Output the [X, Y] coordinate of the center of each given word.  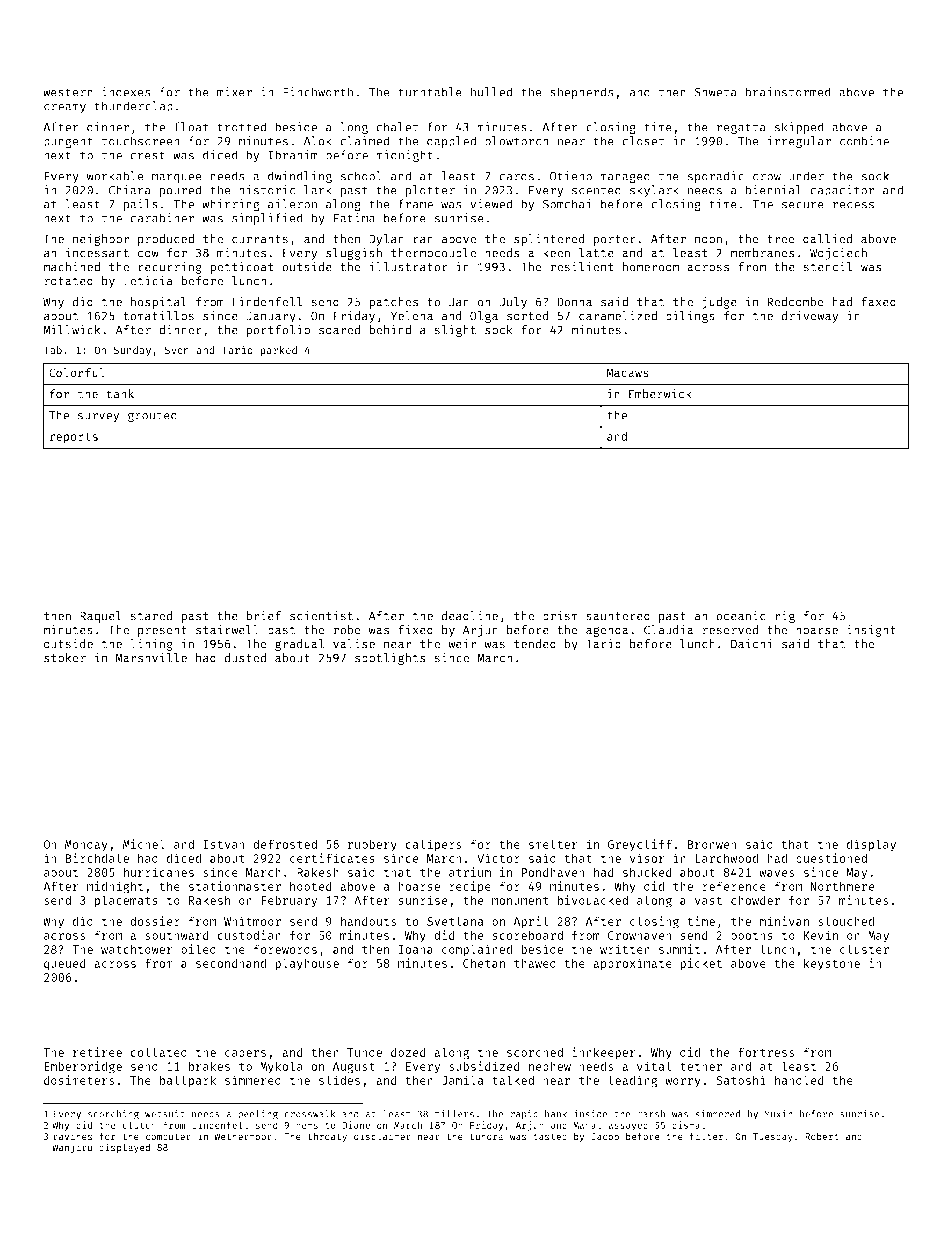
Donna [574, 302]
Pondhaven [553, 872]
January [271, 317]
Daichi [752, 644]
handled [799, 1080]
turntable [430, 92]
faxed [879, 302]
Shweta [715, 92]
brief [263, 616]
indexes [126, 92]
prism [560, 617]
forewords [285, 949]
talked [513, 1080]
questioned [831, 859]
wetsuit [165, 1114]
